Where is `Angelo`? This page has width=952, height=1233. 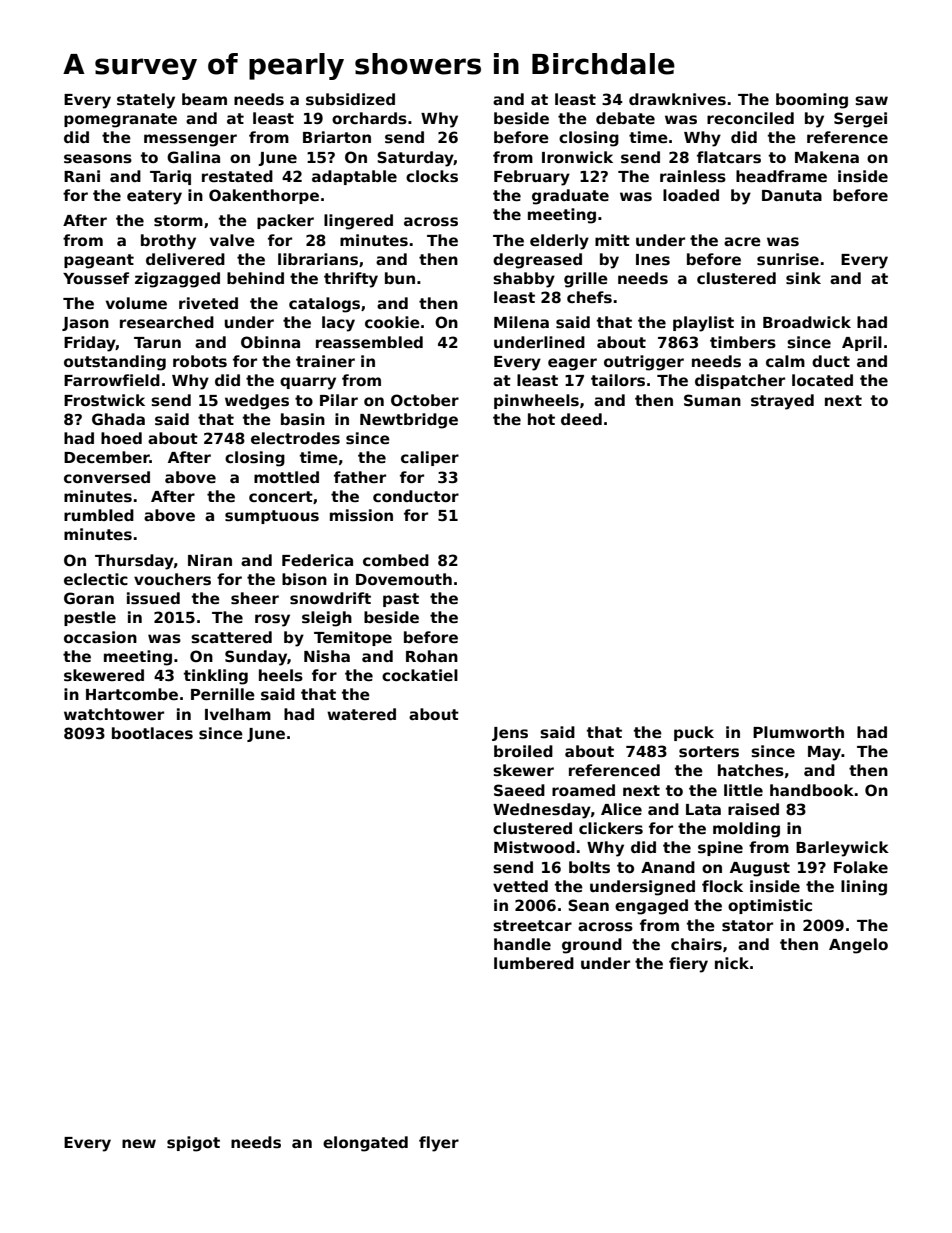 Angelo is located at coordinates (858, 946).
